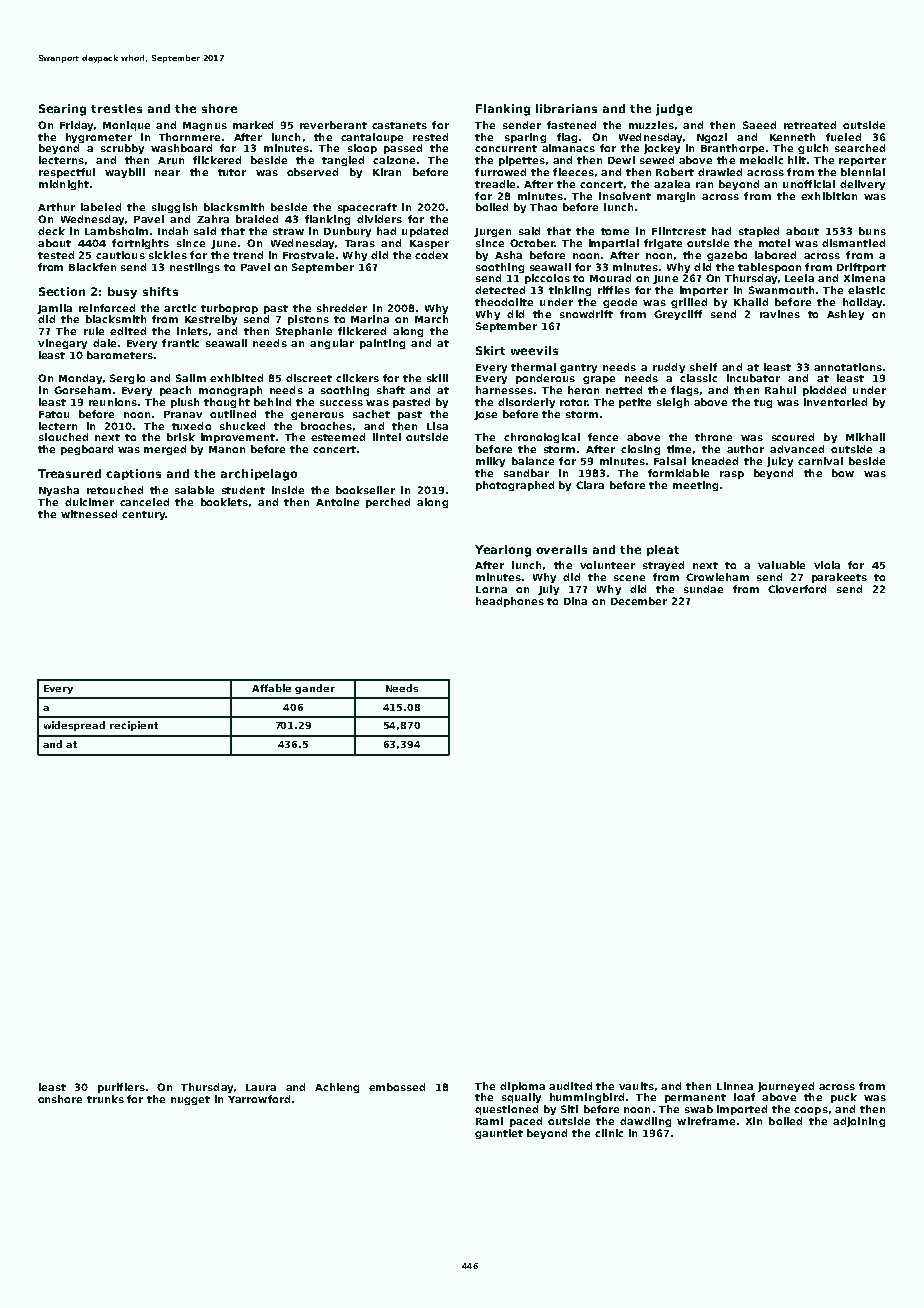 This screenshot has height=1308, width=924. Describe the element at coordinates (105, 1099) in the screenshot. I see `trunks` at that location.
